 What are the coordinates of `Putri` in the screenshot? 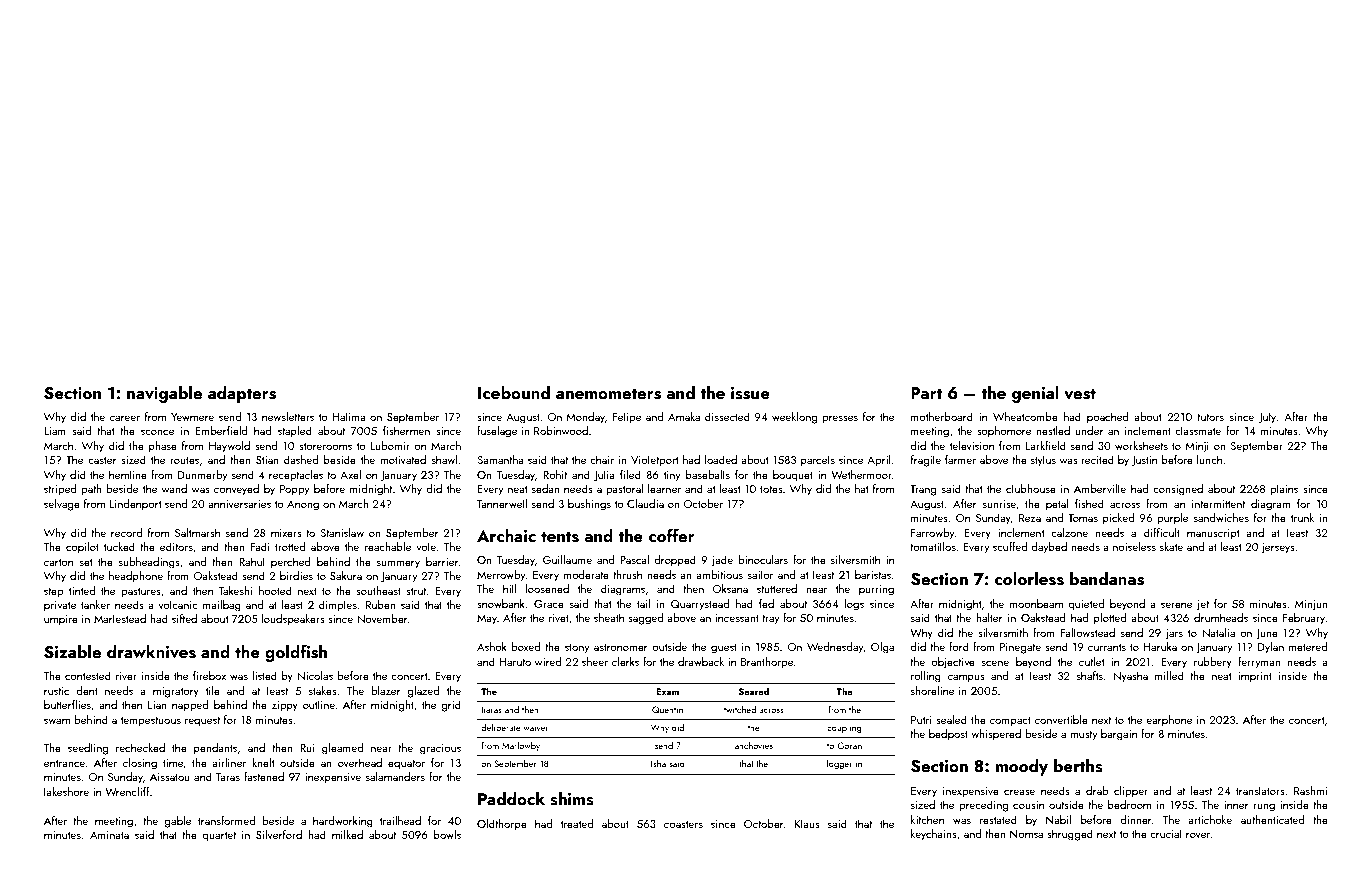 It's located at (921, 720).
